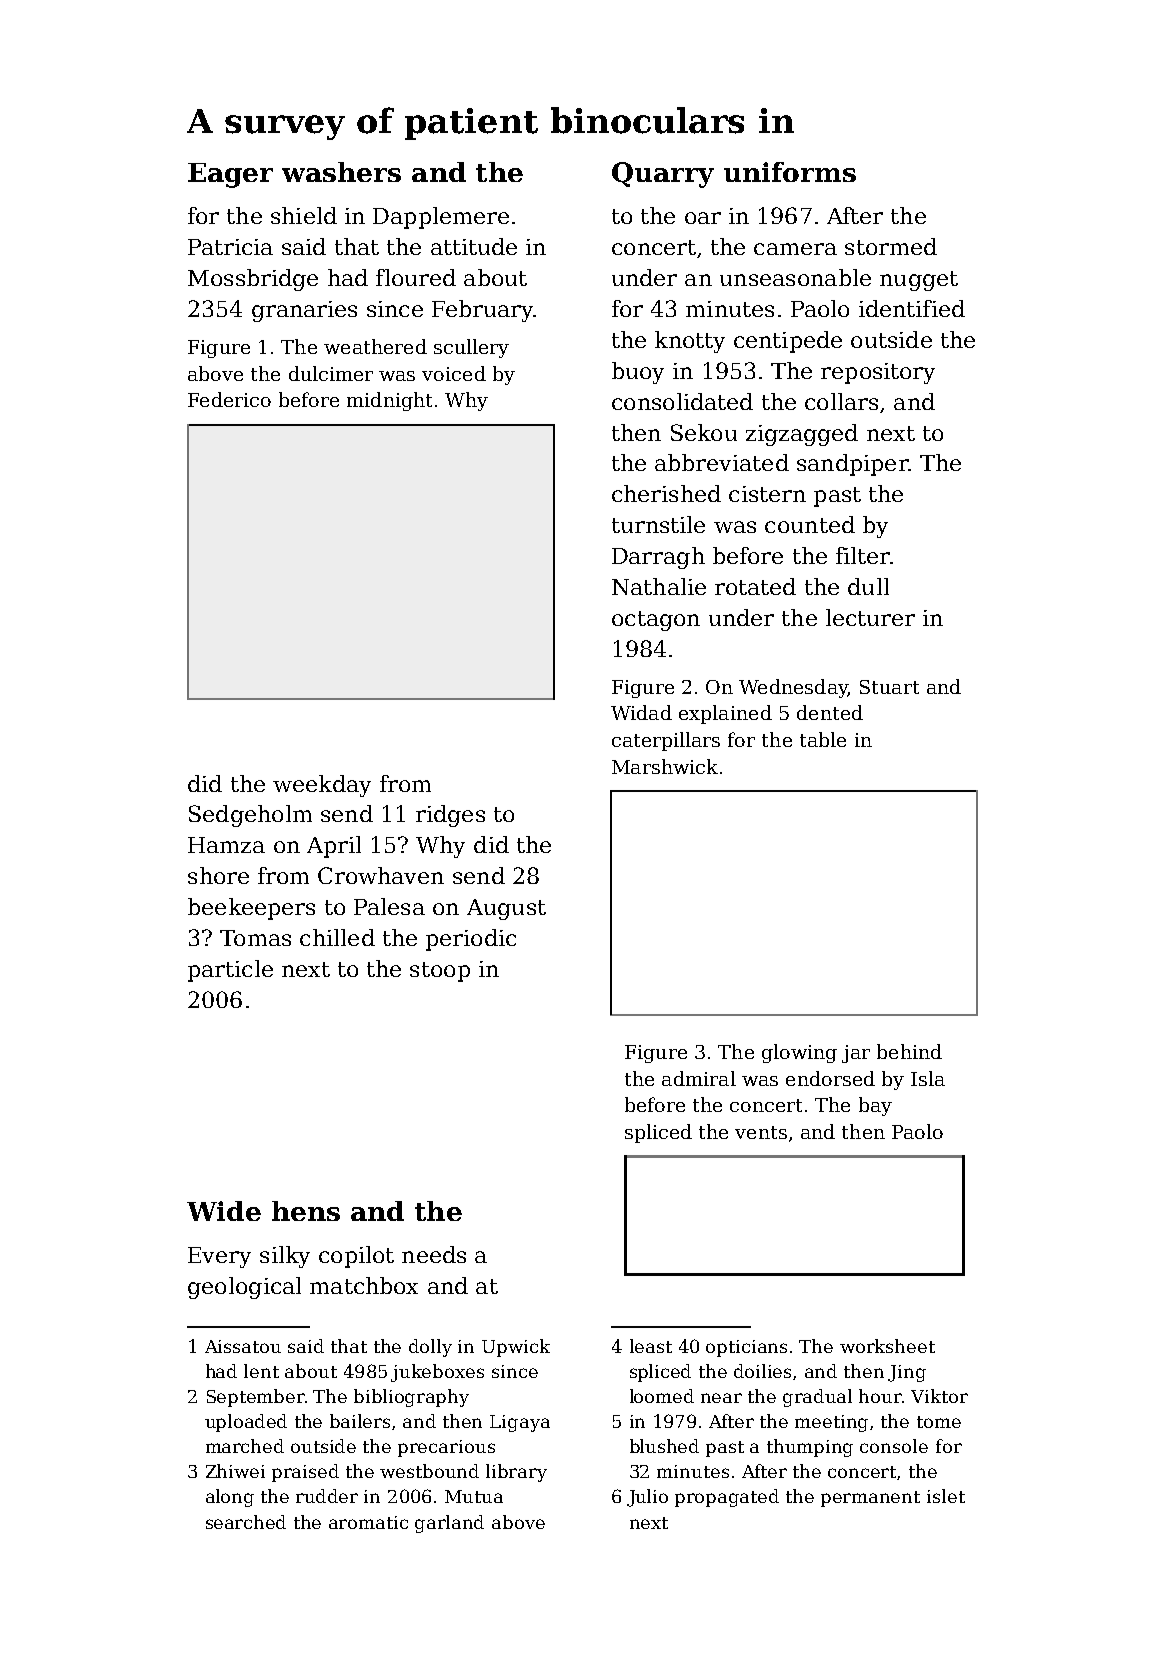 Image resolution: width=1165 pixels, height=1654 pixels. I want to click on table, so click(823, 739).
